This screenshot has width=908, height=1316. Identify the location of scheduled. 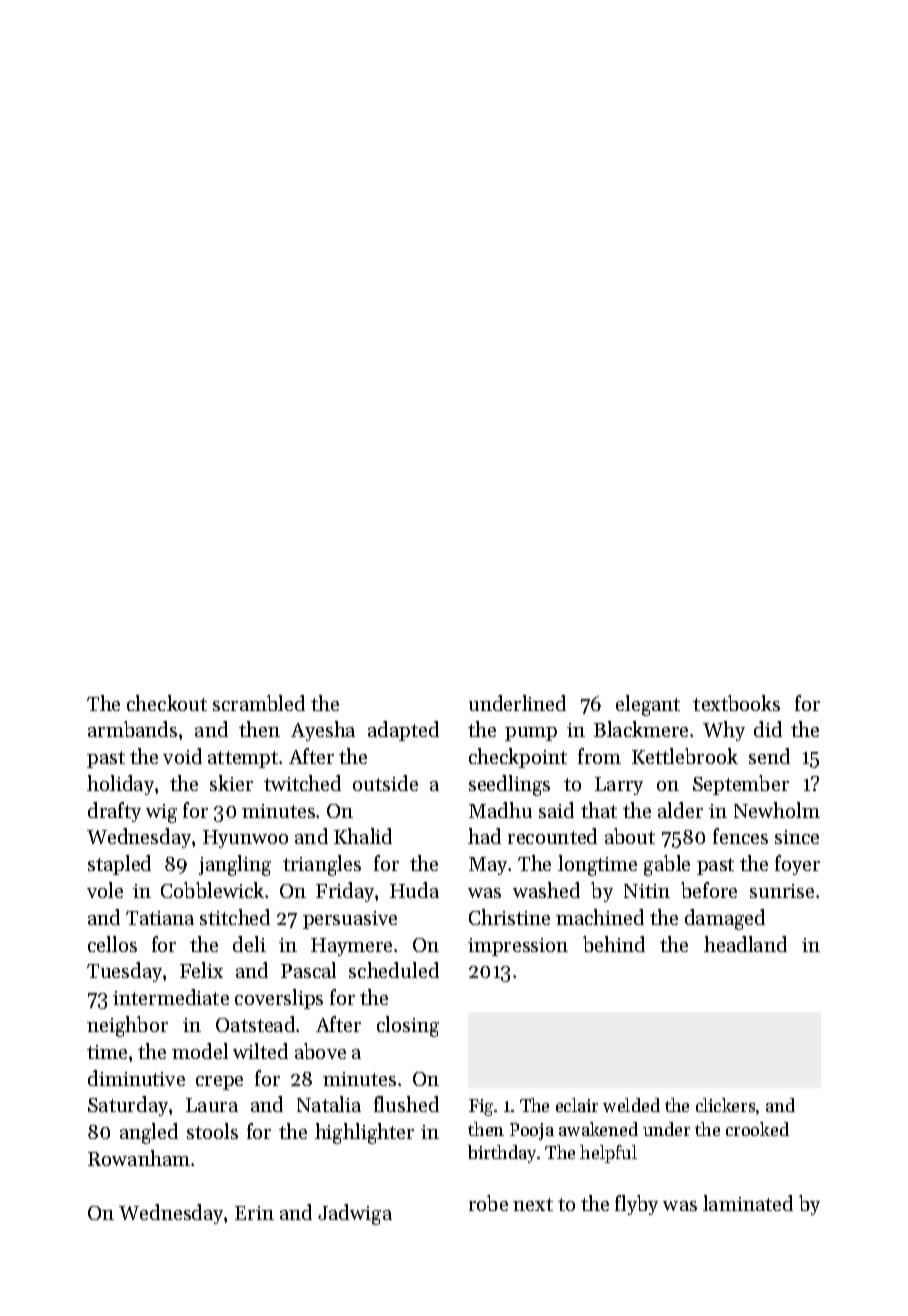
(394, 970).
